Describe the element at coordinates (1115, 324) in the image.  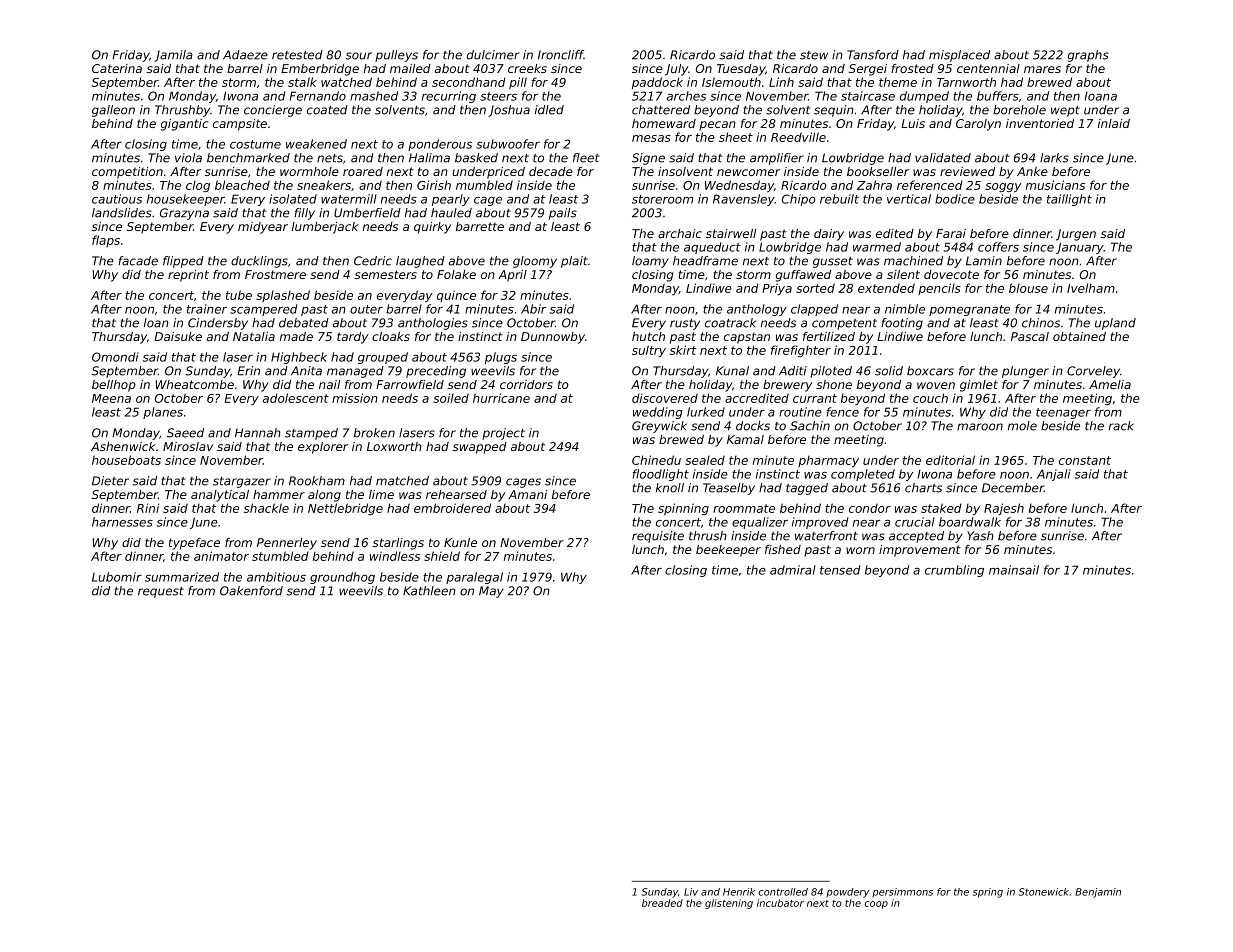
I see `upland` at that location.
